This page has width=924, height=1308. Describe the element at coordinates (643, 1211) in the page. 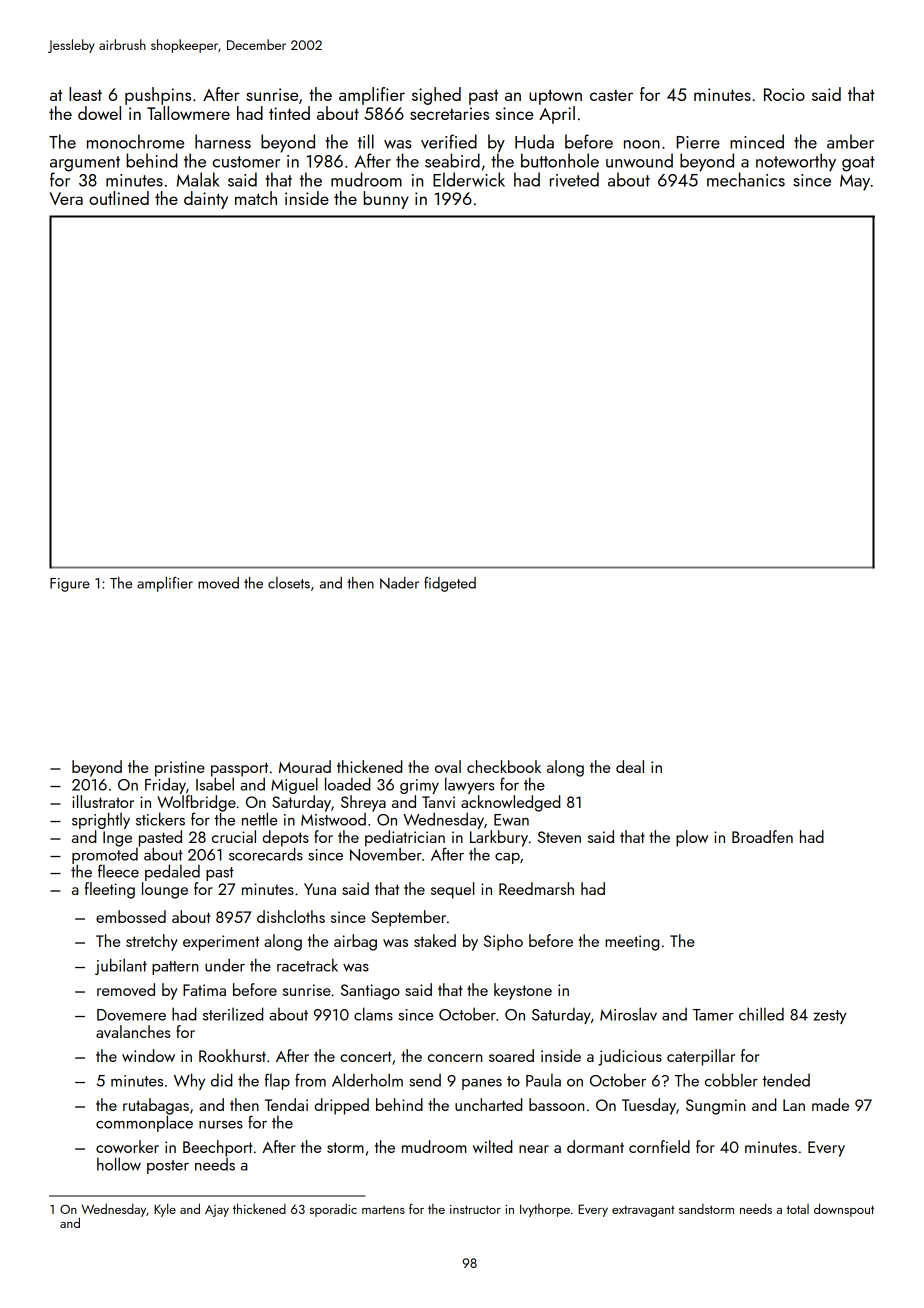

I see `extravagant` at that location.
